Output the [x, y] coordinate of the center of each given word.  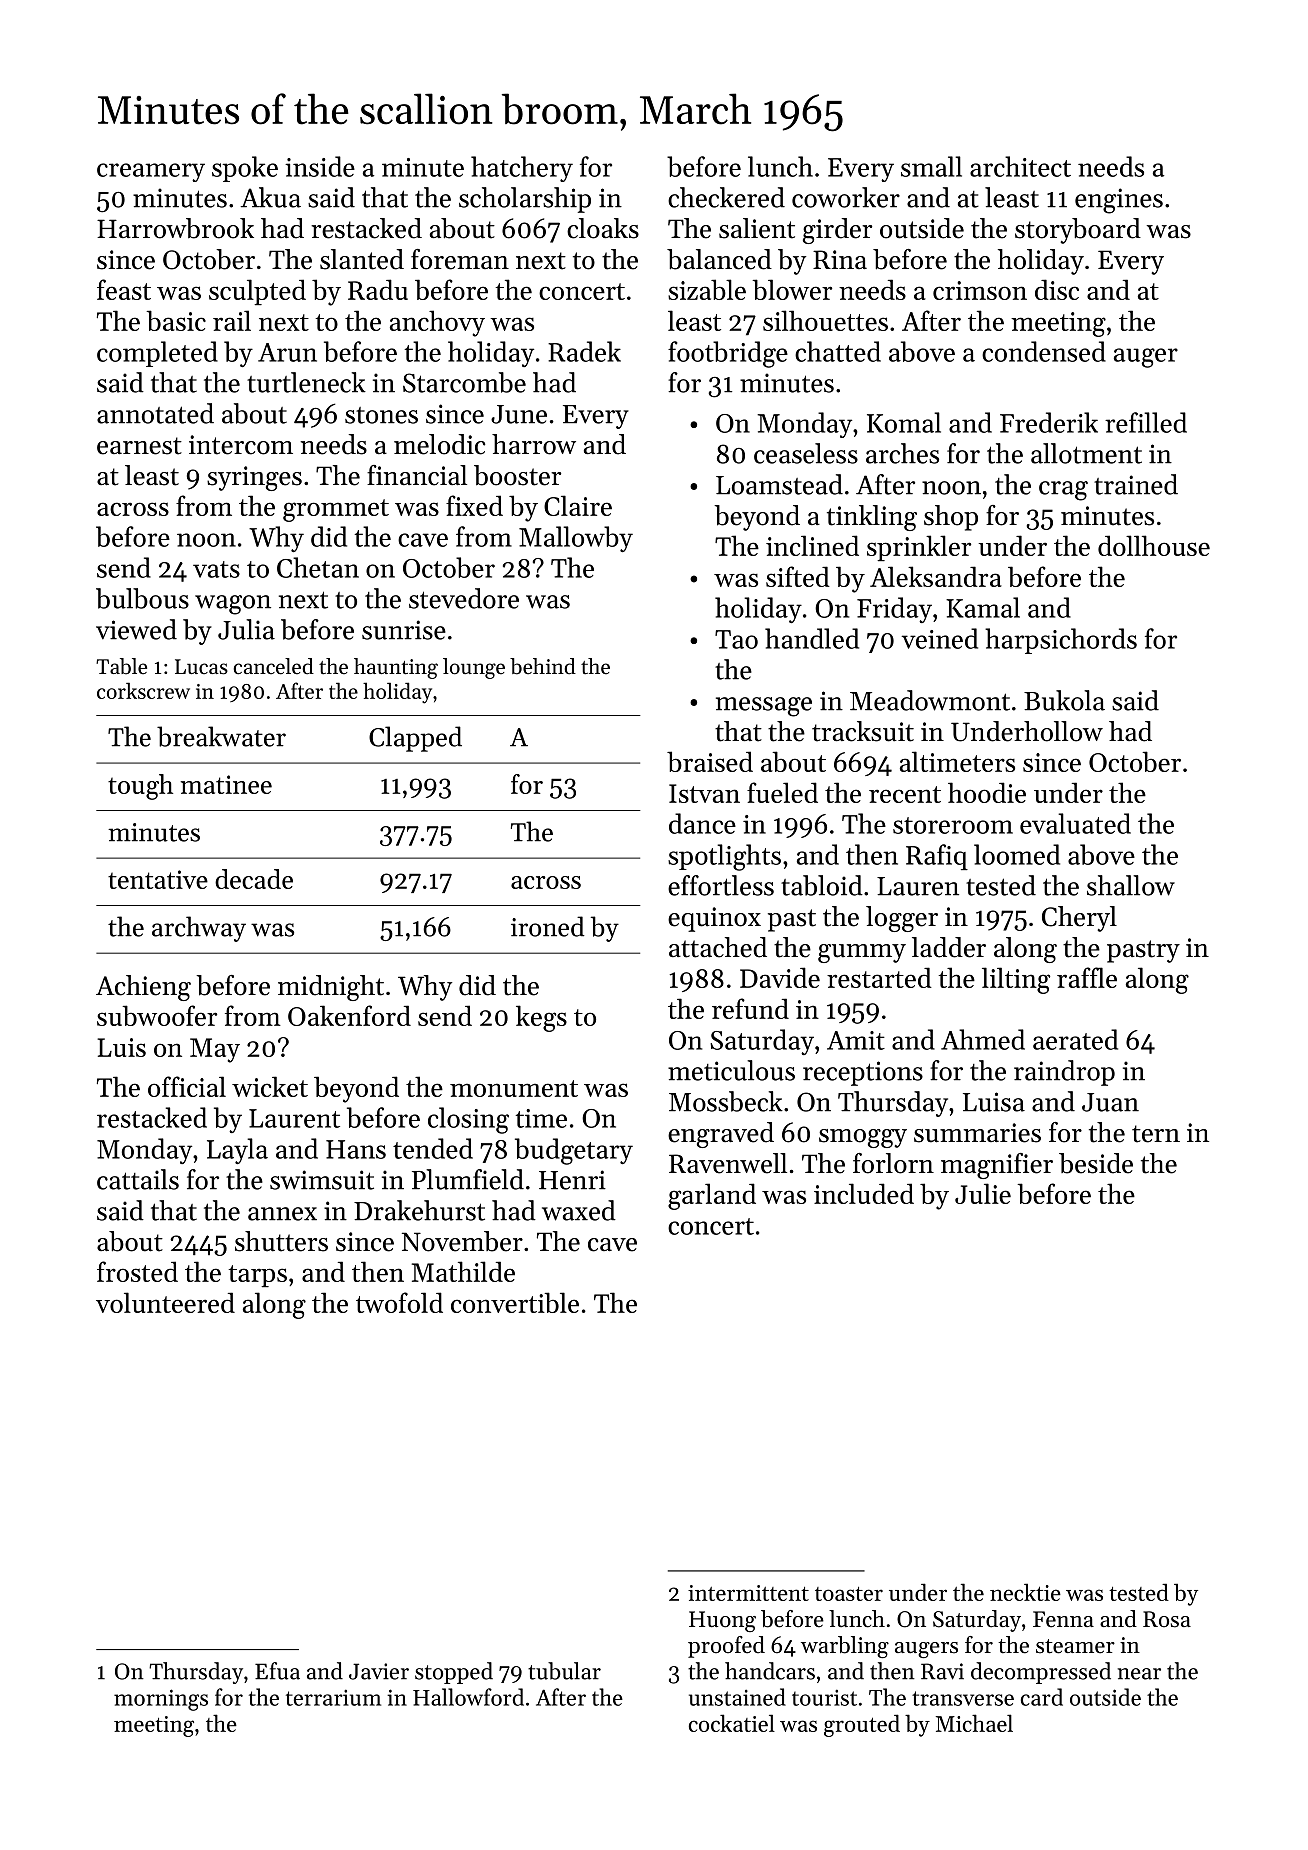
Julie [983, 1193]
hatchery [522, 169]
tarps [257, 1276]
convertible [515, 1302]
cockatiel [732, 1723]
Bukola [1064, 700]
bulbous [142, 598]
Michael [974, 1723]
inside [320, 166]
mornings [161, 1700]
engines [1119, 201]
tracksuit [863, 731]
